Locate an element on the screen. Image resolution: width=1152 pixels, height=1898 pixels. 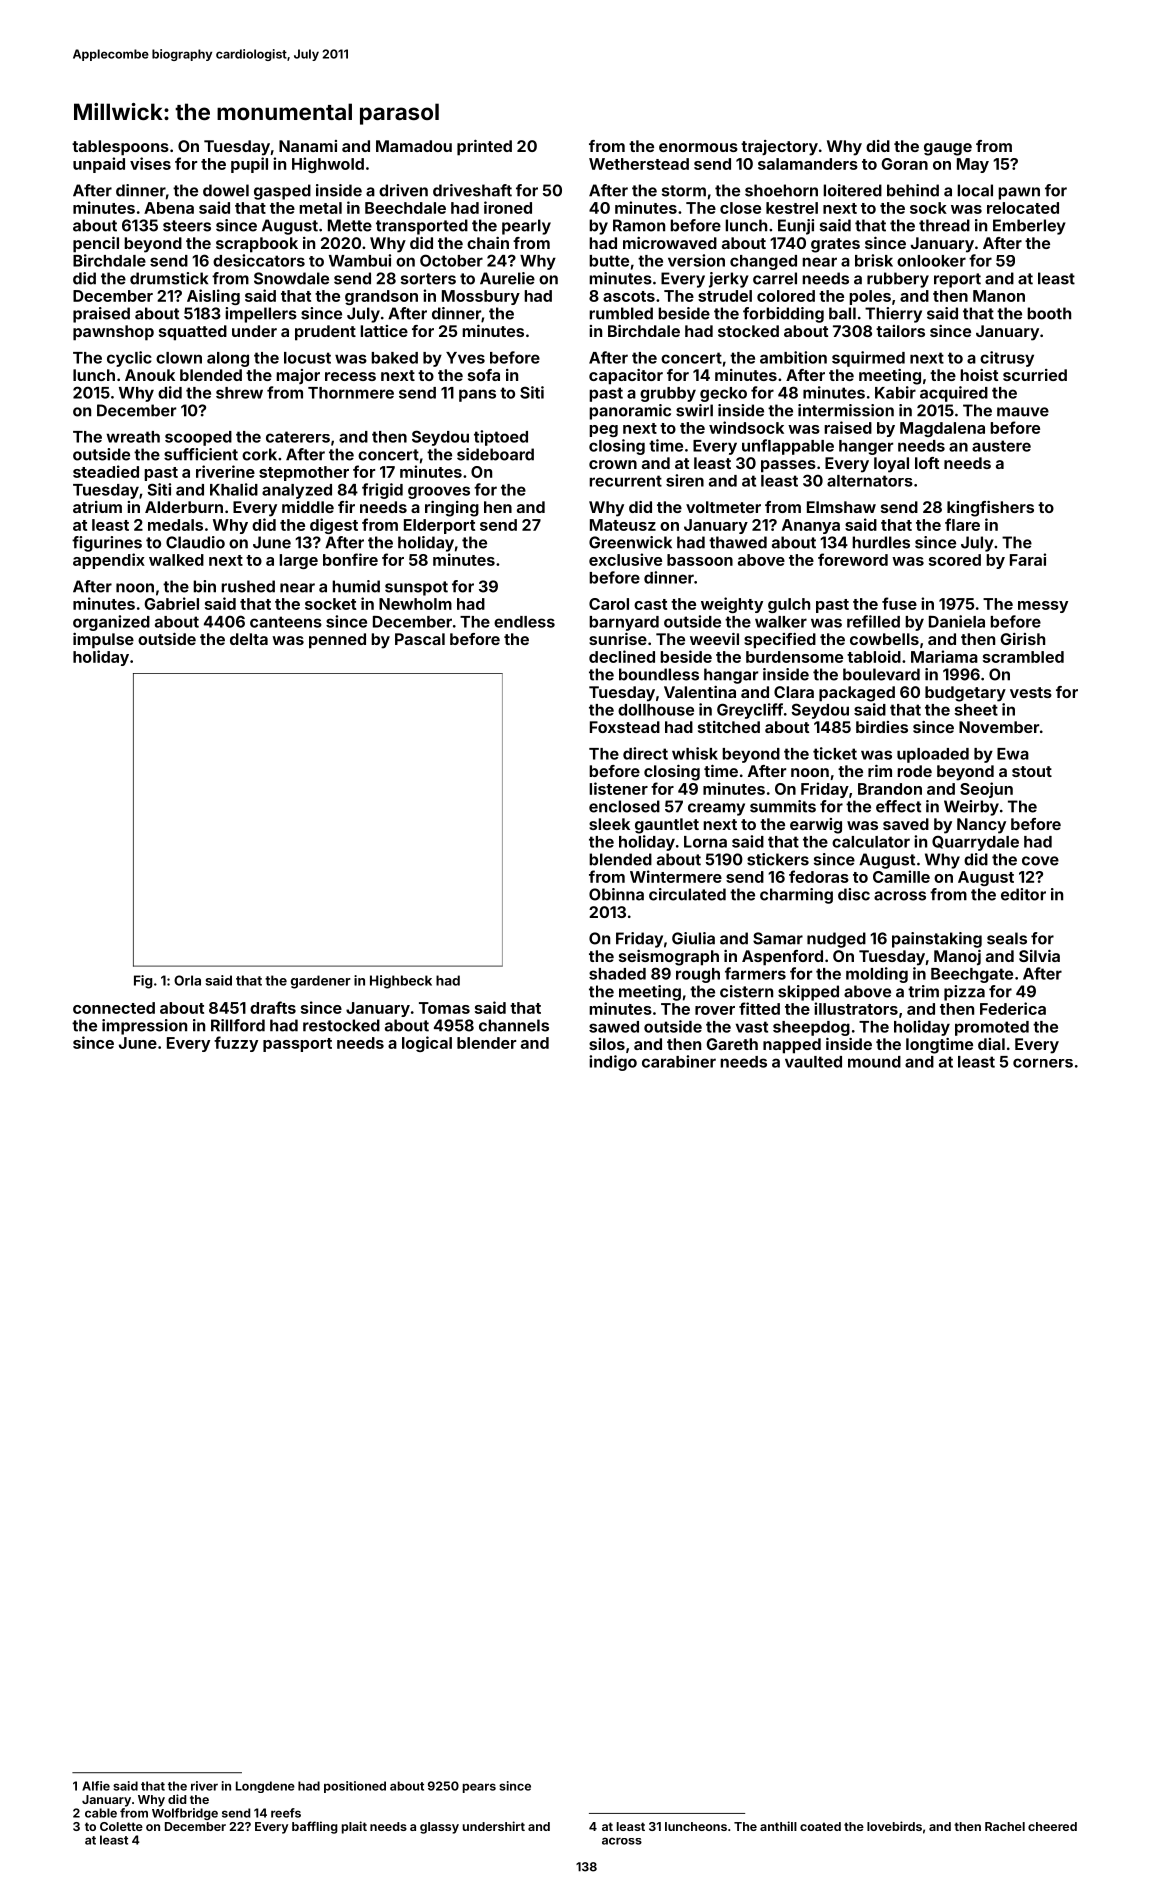
indigo is located at coordinates (613, 1063).
